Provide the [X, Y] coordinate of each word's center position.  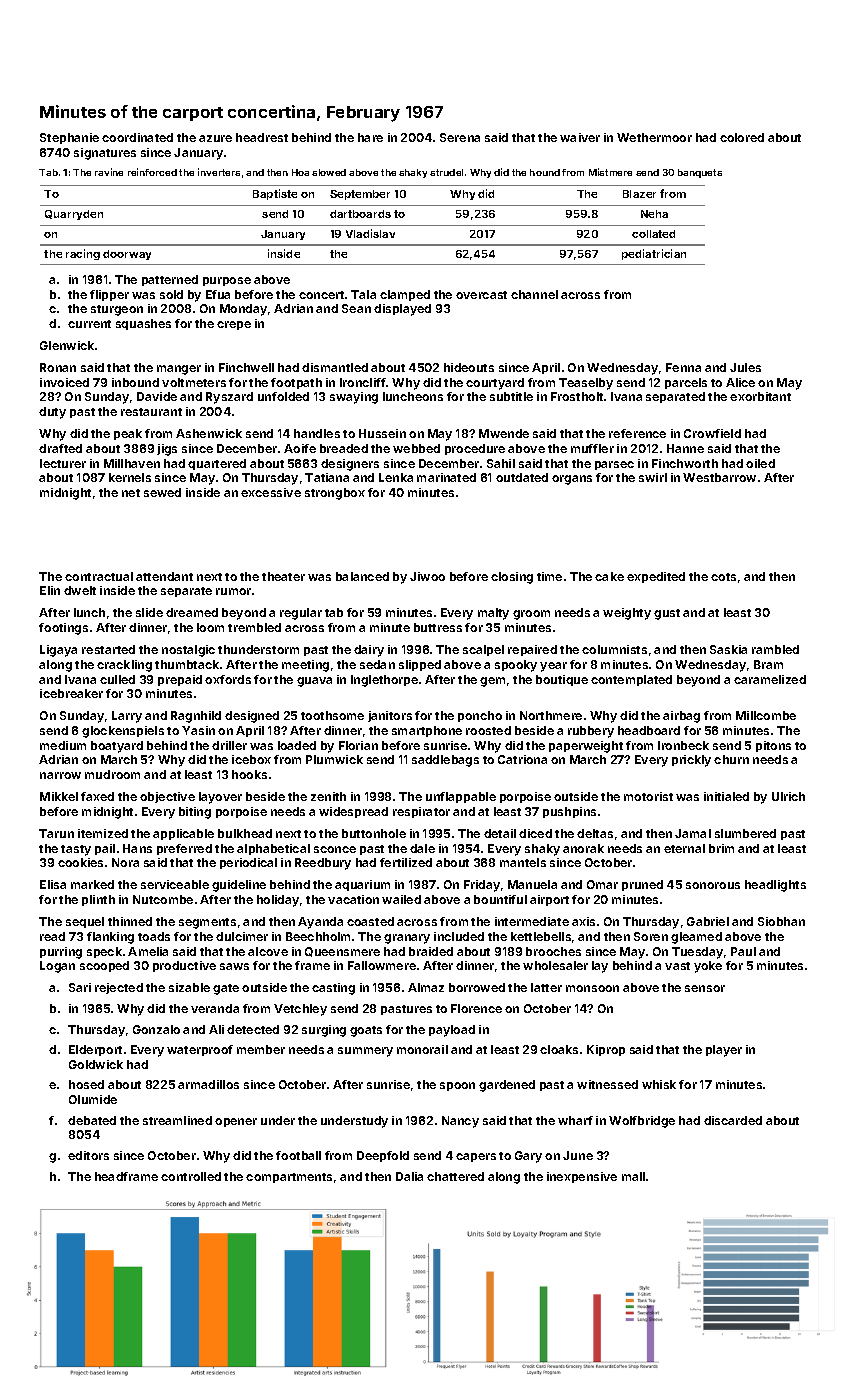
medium [63, 745]
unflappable [461, 797]
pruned [642, 885]
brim [721, 848]
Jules [745, 367]
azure [215, 138]
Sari [80, 987]
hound [545, 172]
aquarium [362, 885]
